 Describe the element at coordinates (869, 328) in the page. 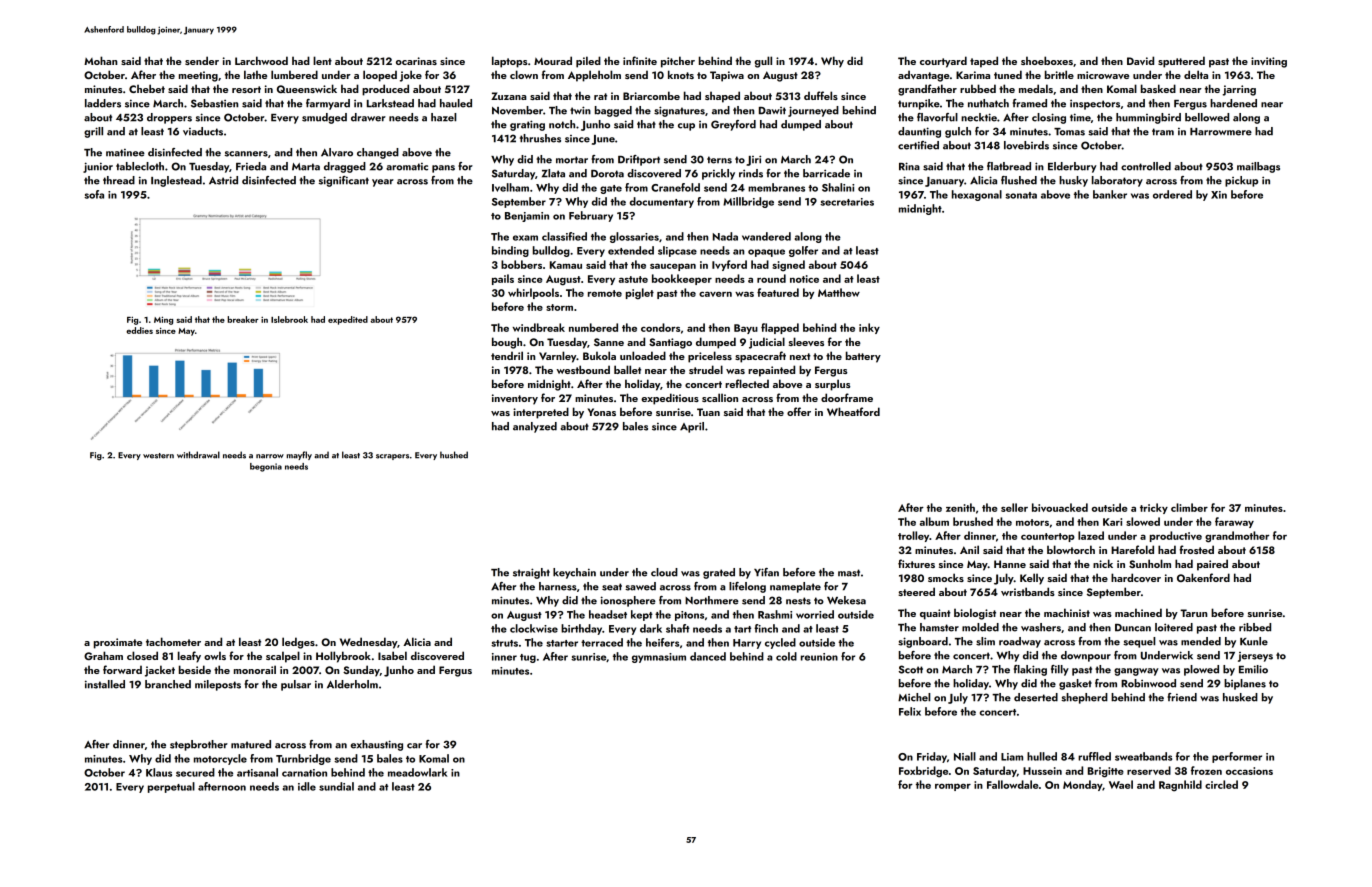

I see `inky` at that location.
